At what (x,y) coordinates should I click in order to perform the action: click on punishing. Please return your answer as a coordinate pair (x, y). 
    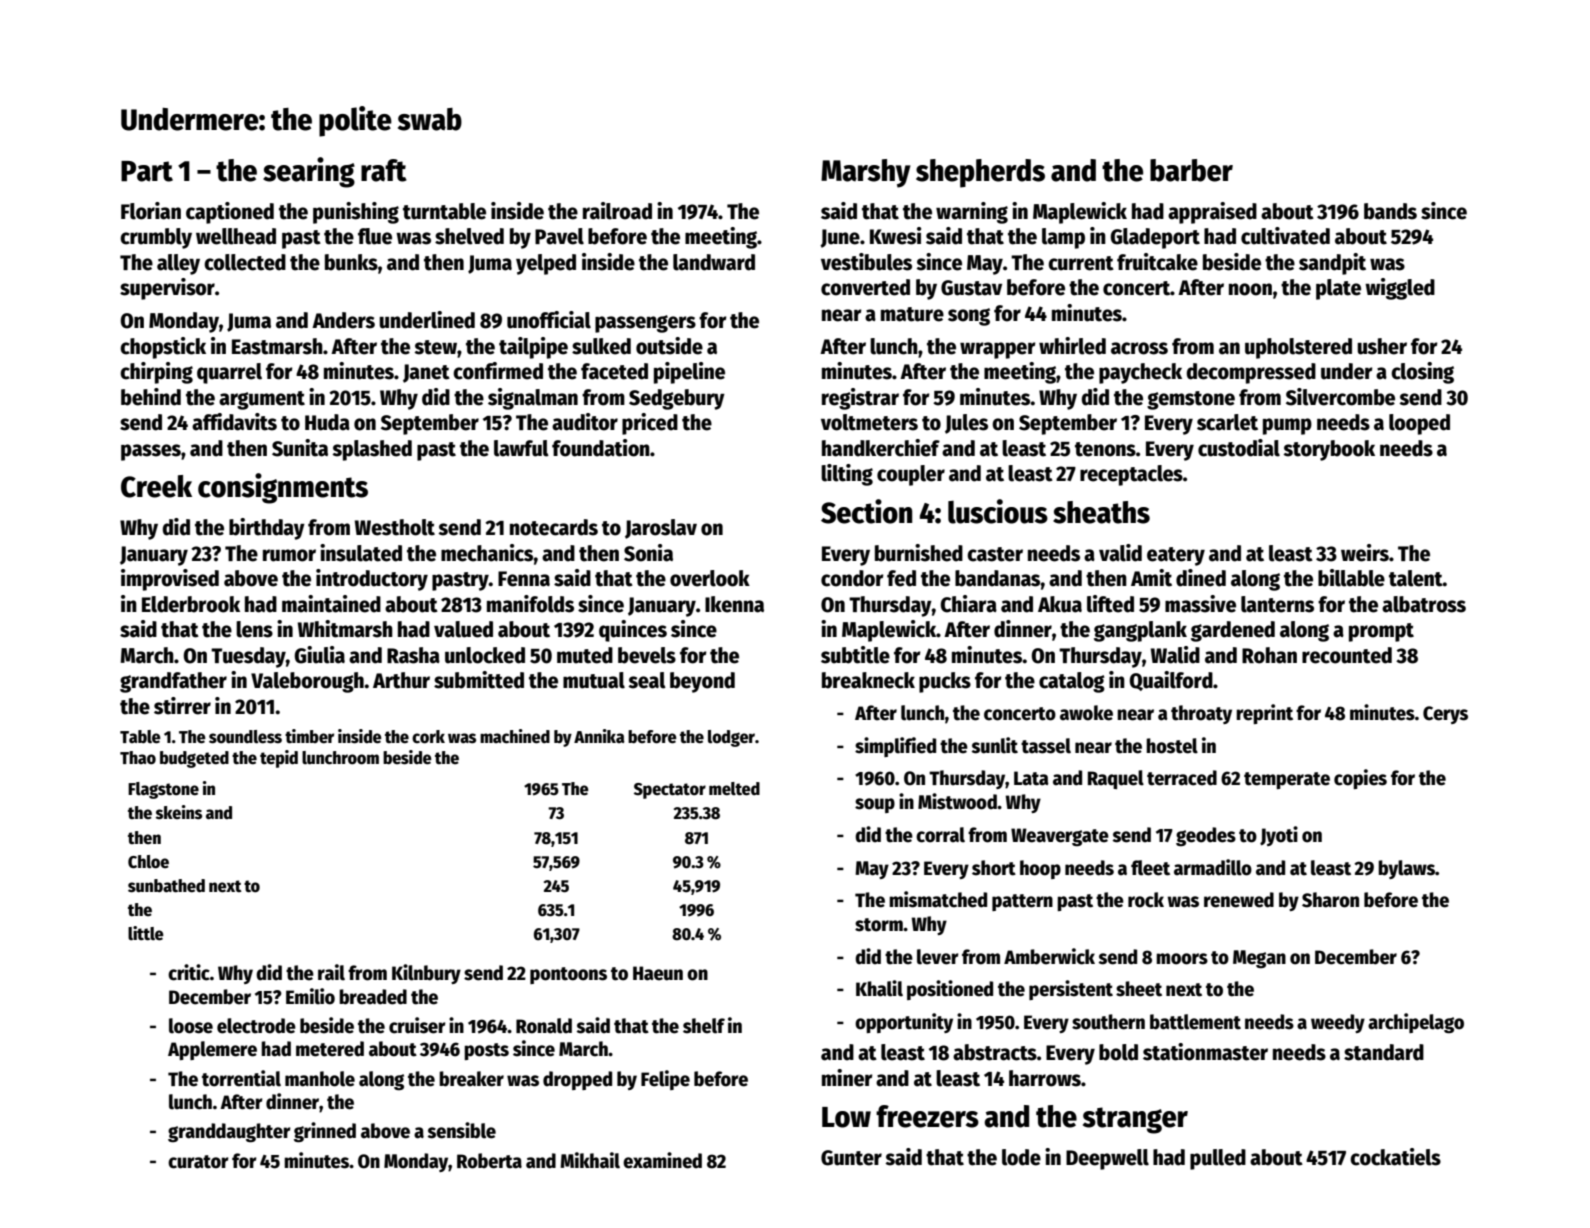
    Looking at the image, I should click on (356, 213).
